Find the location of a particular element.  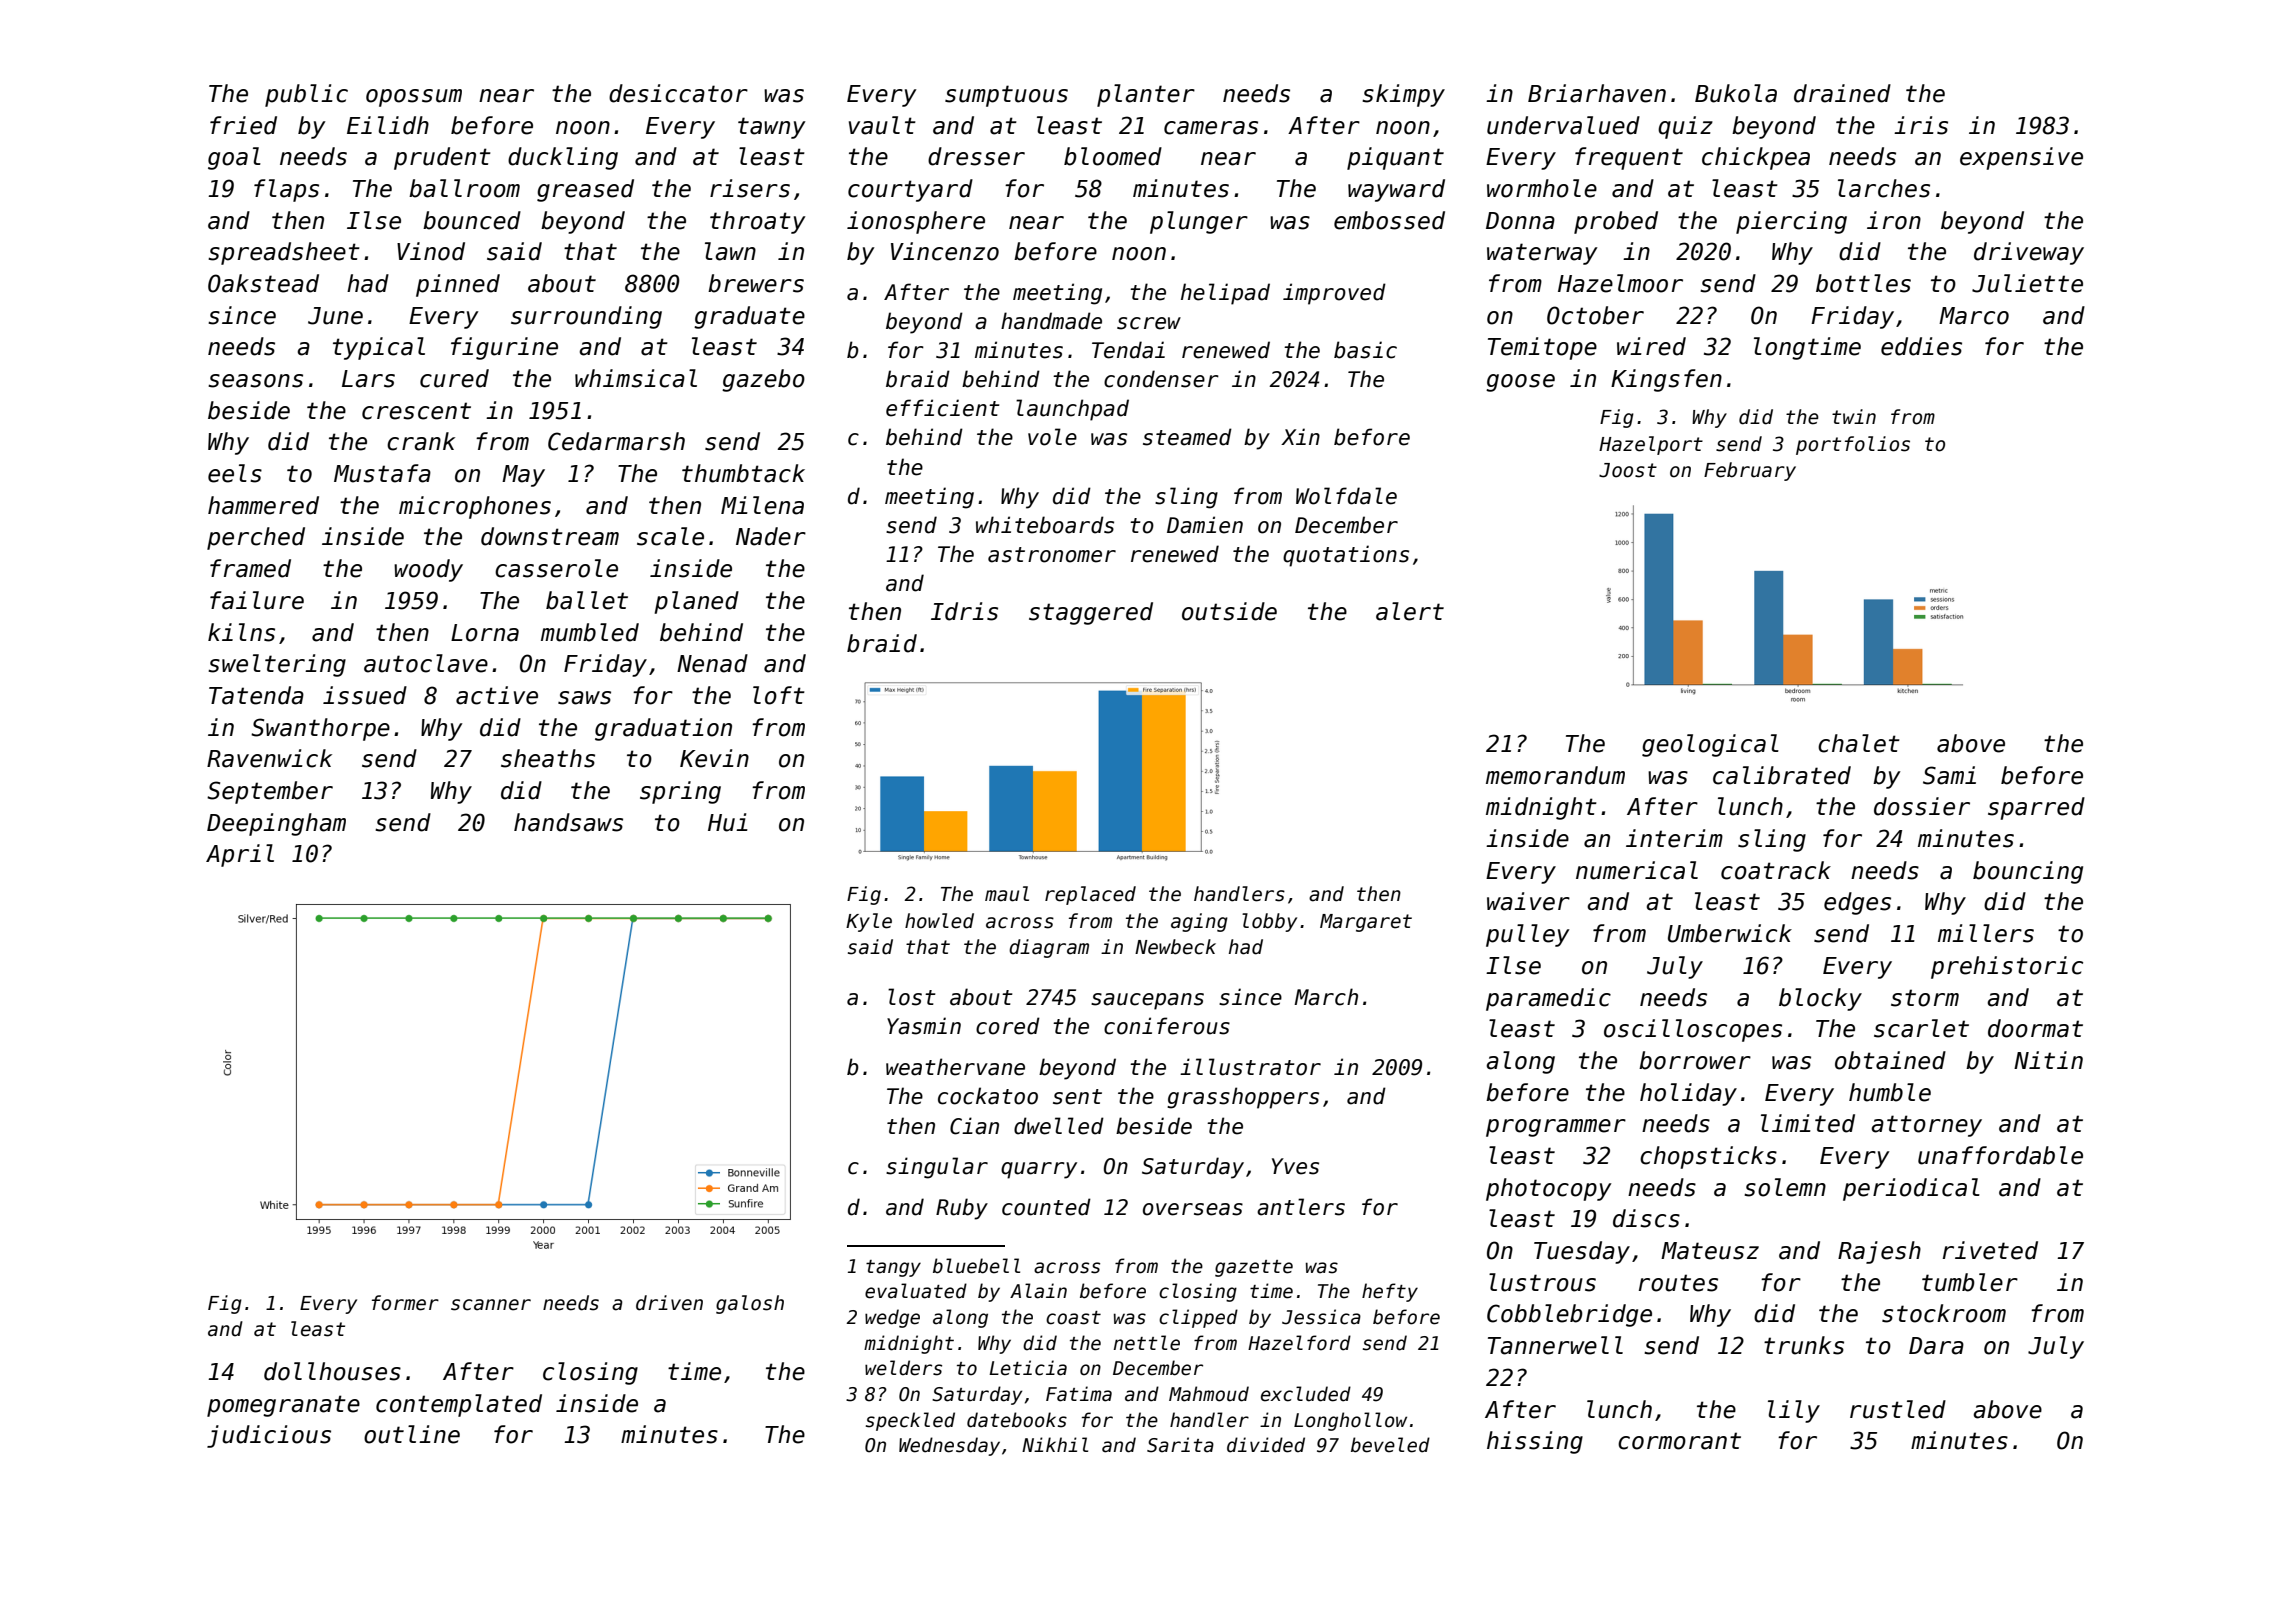

former is located at coordinates (405, 1303).
